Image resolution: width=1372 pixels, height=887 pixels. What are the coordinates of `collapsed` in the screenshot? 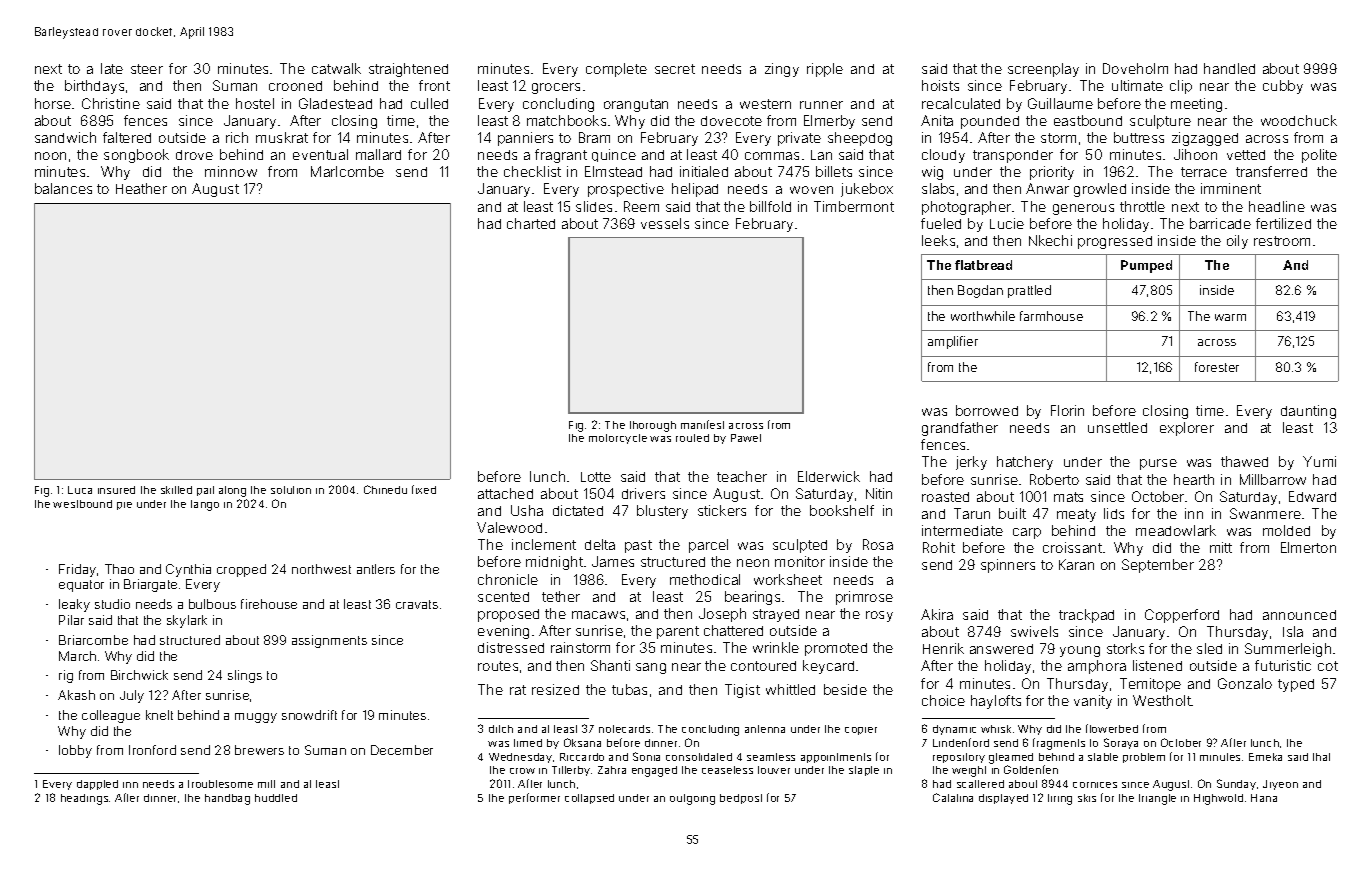 It's located at (589, 799).
